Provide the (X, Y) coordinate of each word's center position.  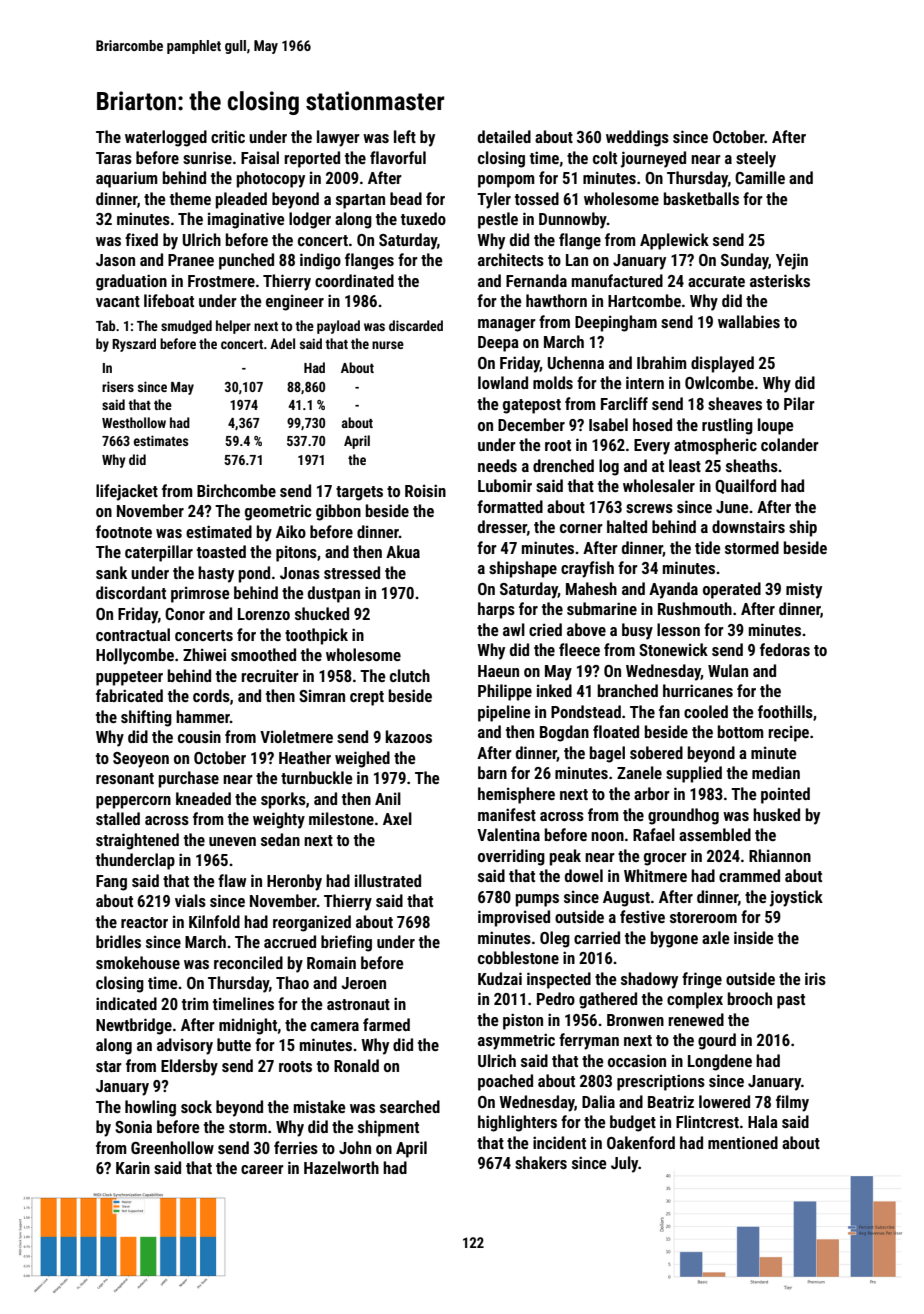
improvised (514, 918)
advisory (185, 1046)
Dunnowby (573, 220)
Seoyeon (141, 760)
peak (565, 857)
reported (312, 159)
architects (511, 259)
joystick (796, 898)
